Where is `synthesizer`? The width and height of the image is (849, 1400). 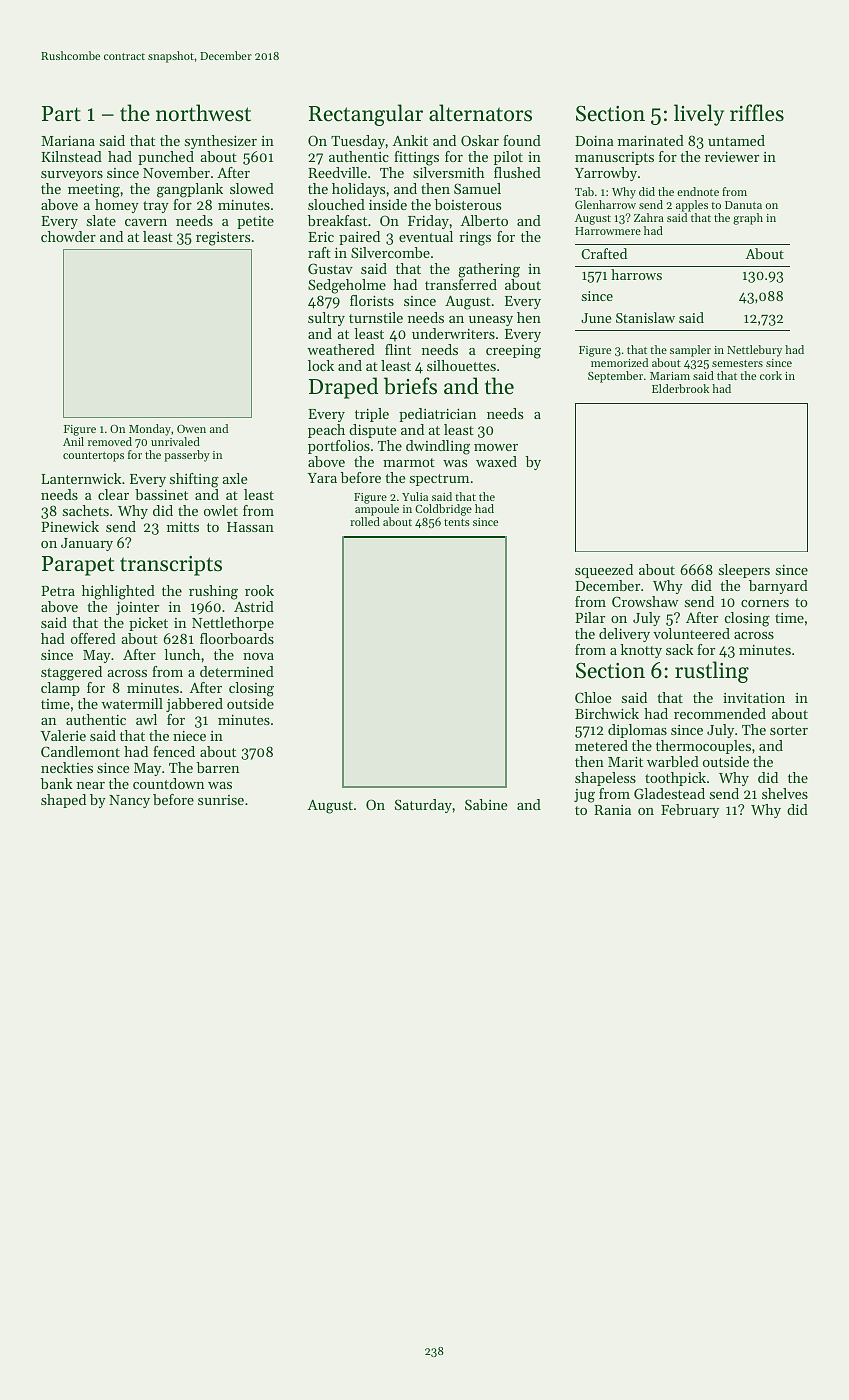
synthesizer is located at coordinates (221, 142).
